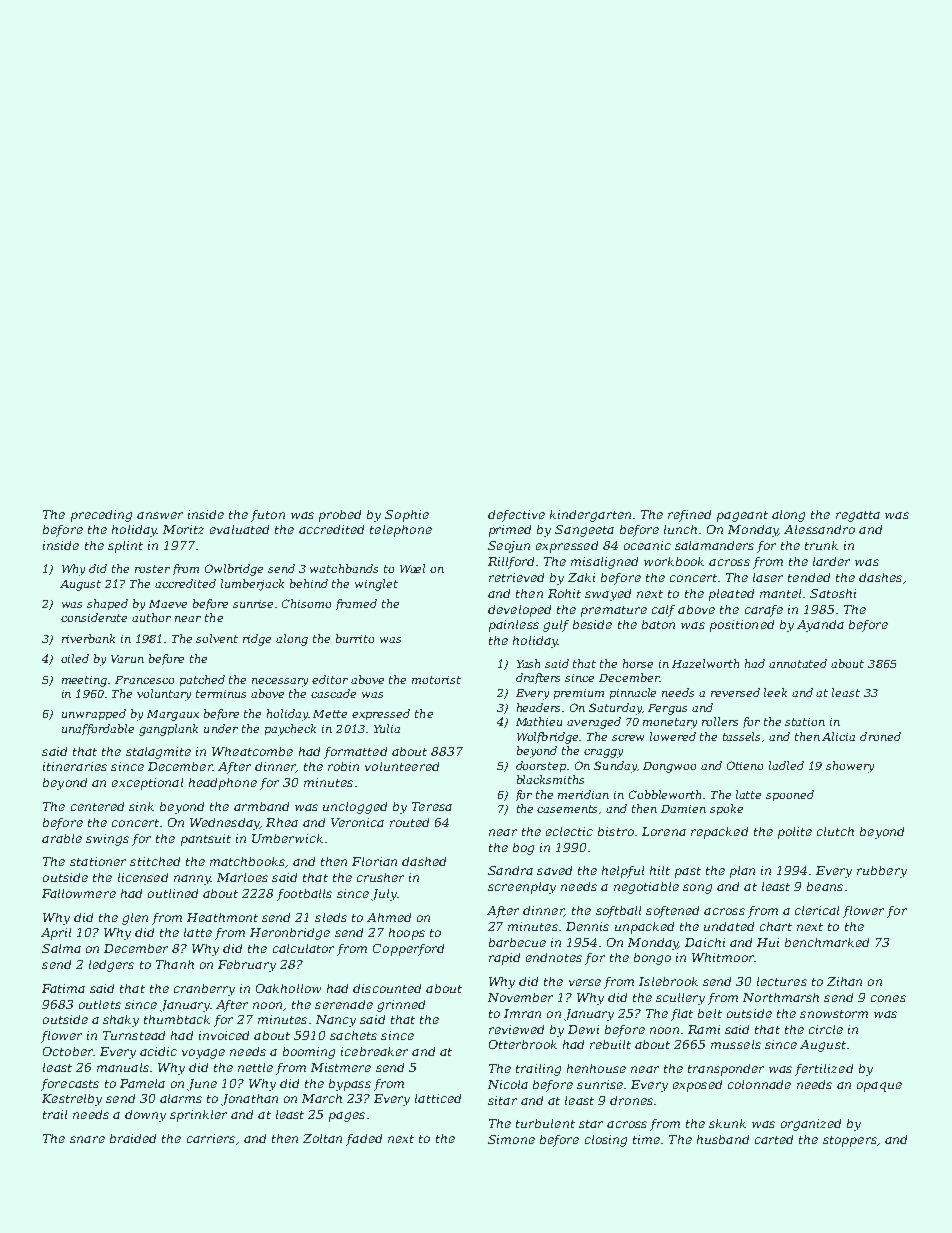 Image resolution: width=952 pixels, height=1233 pixels. I want to click on Otterbrook, so click(523, 1044).
